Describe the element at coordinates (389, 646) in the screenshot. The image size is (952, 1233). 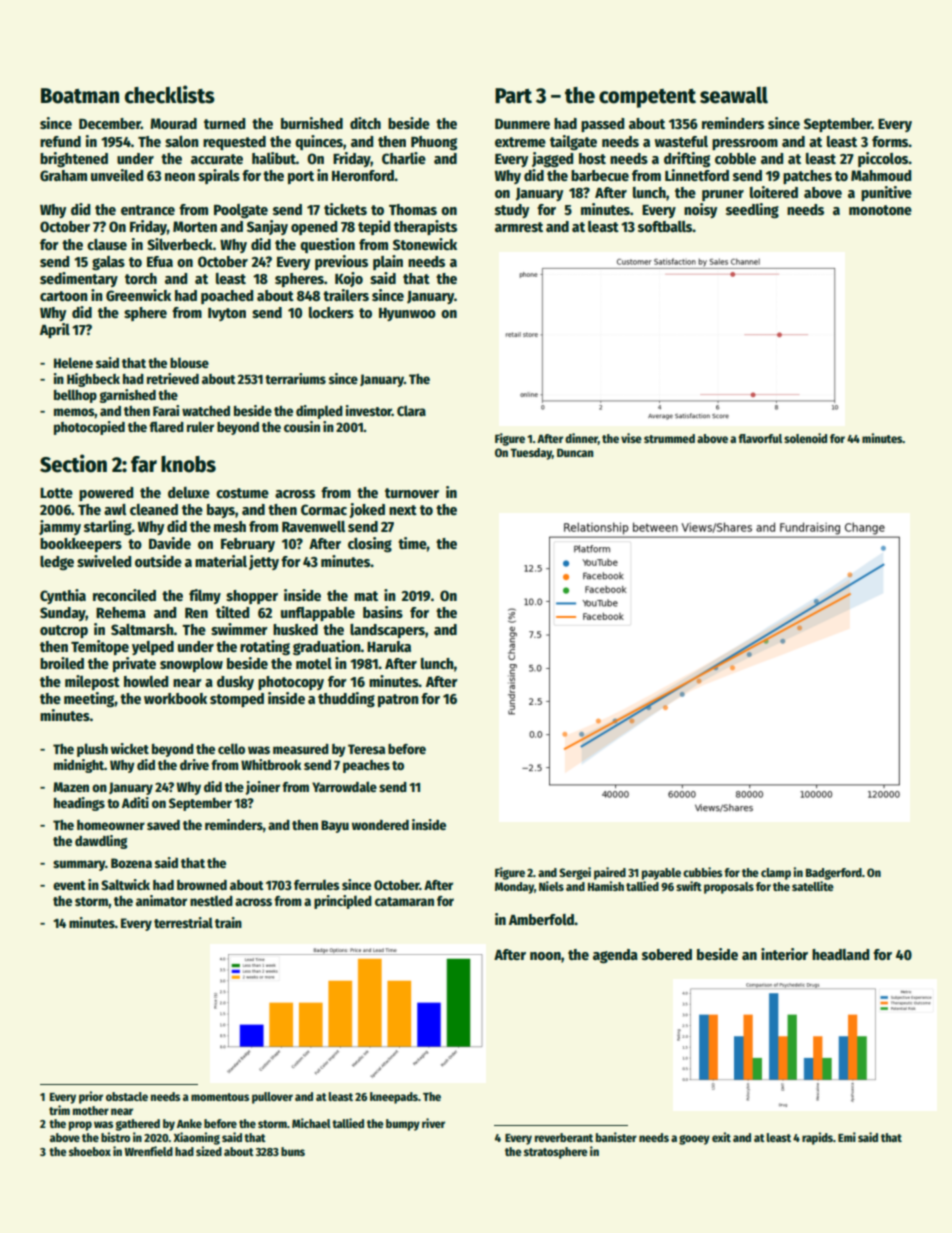
I see `Haruka` at that location.
